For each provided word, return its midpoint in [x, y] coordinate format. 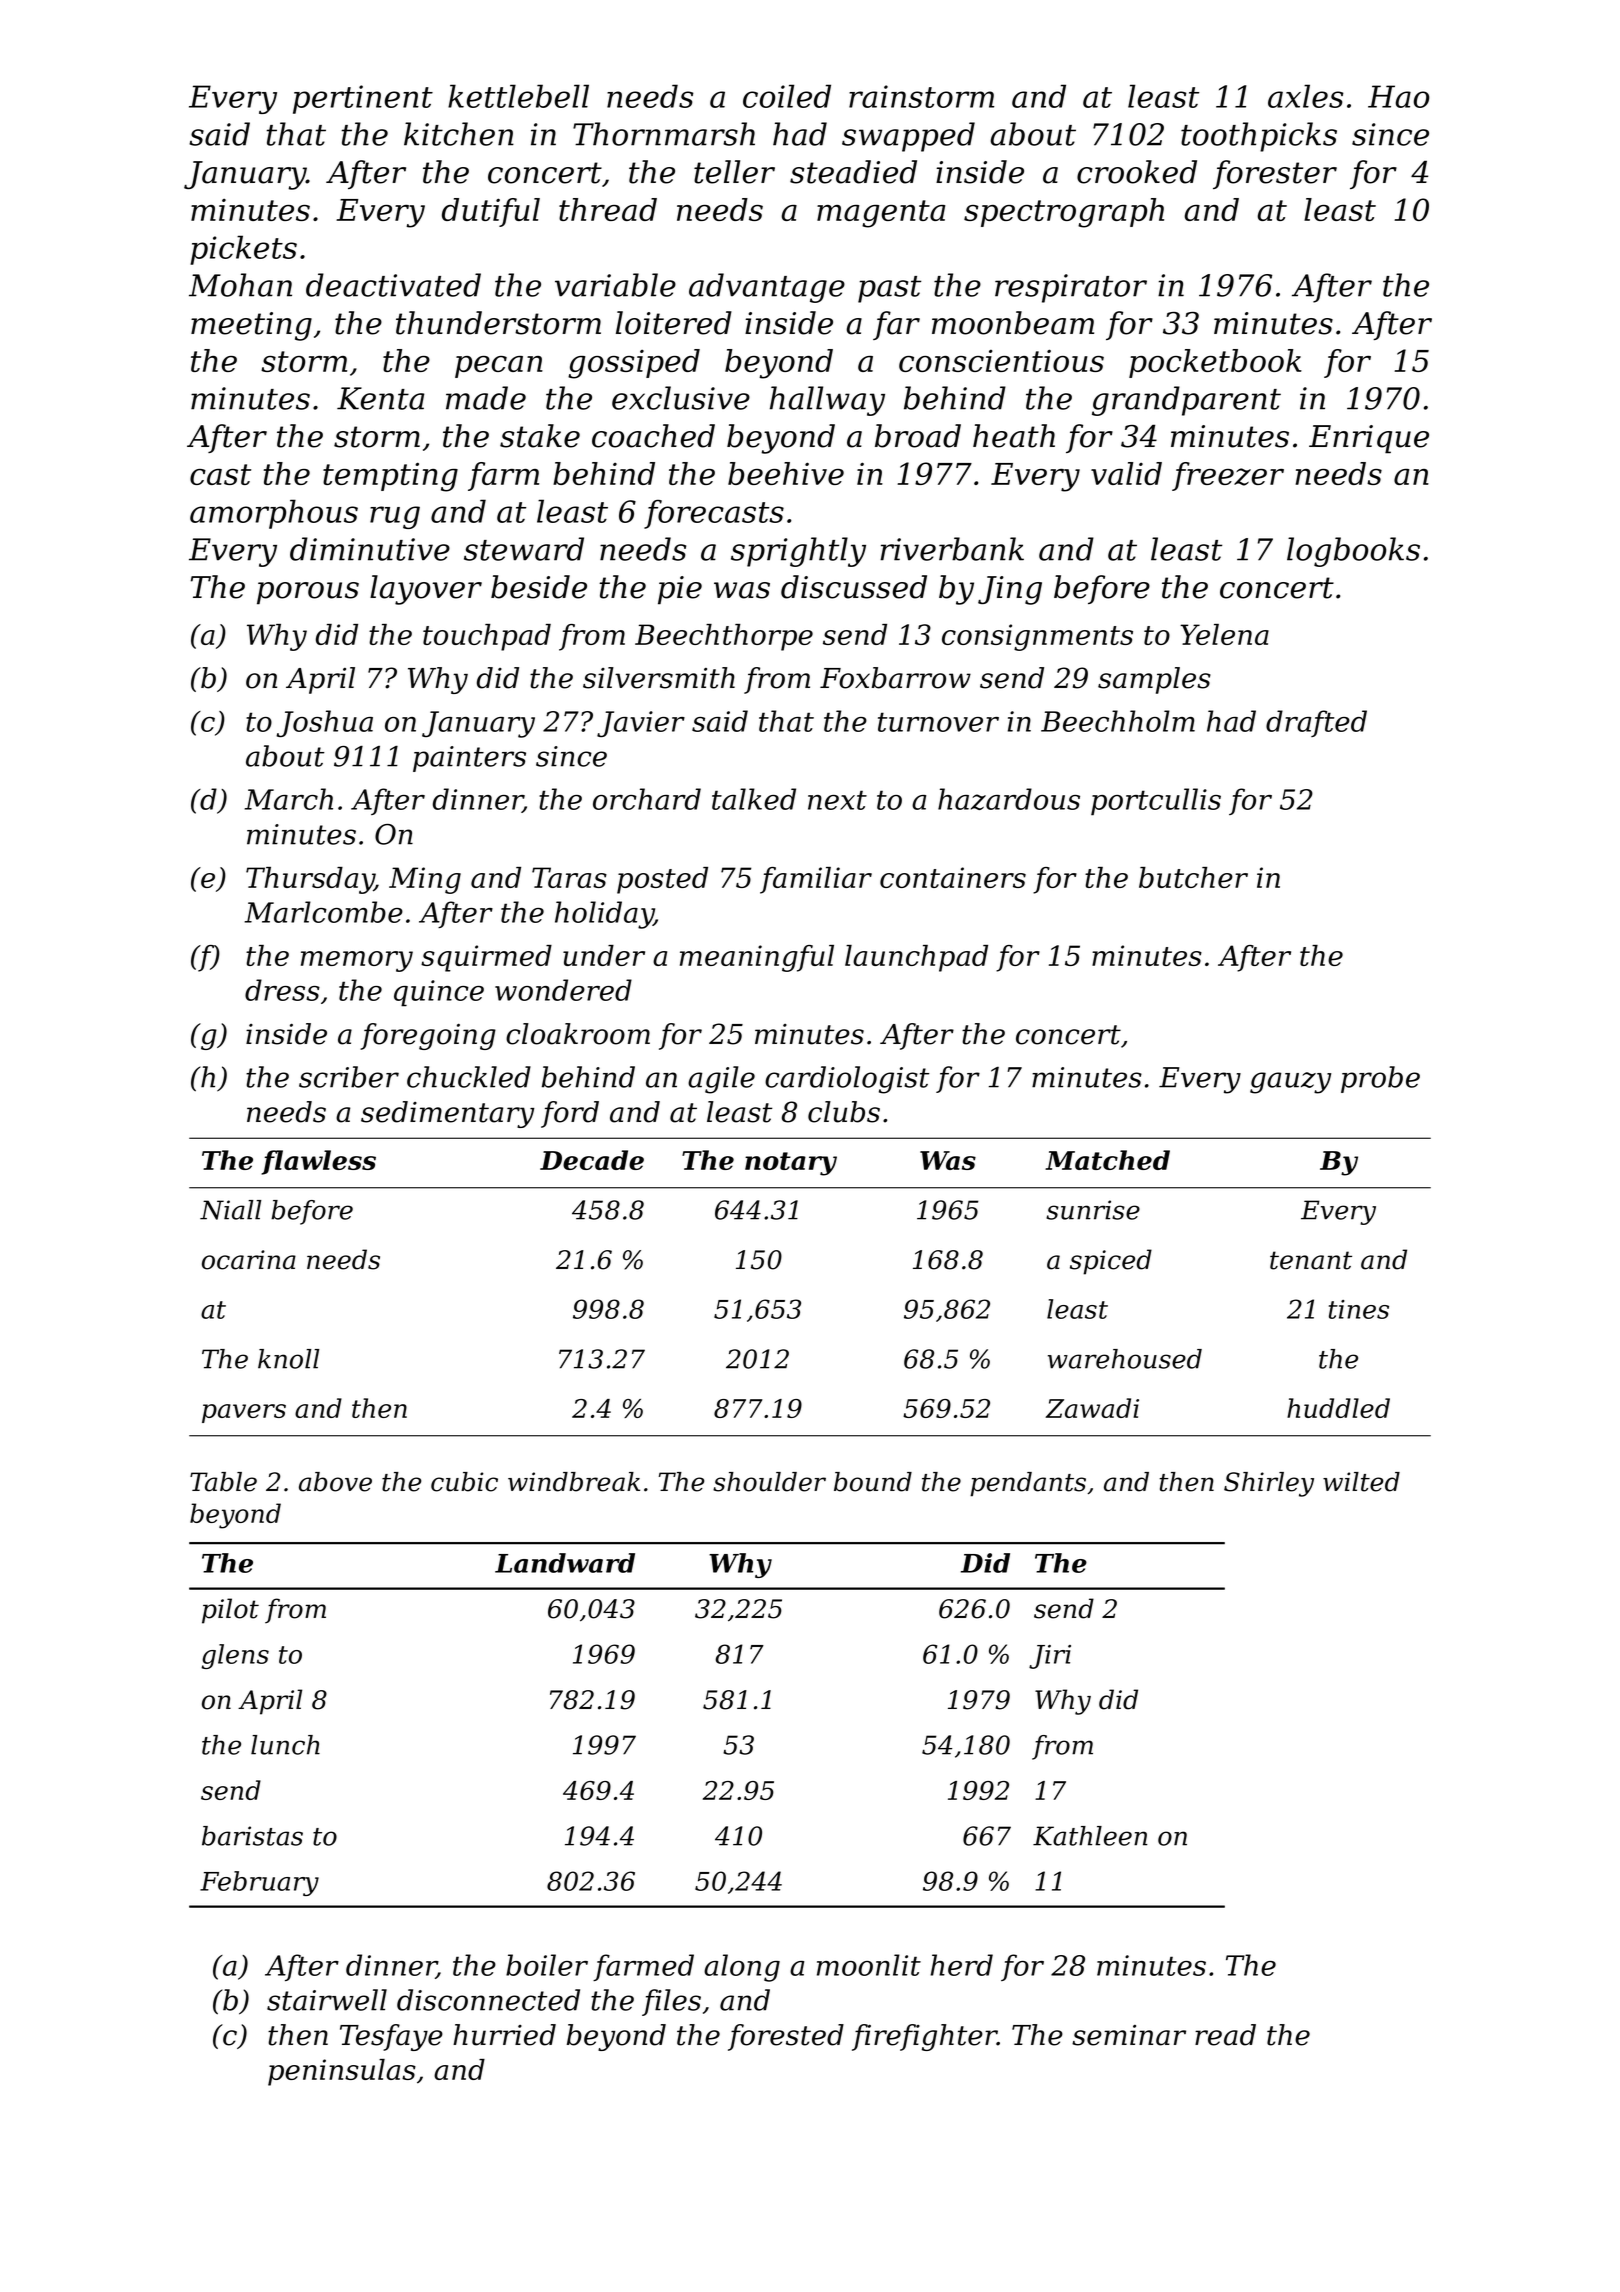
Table [223, 1482]
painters [469, 759]
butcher [1193, 877]
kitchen [459, 134]
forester [1275, 174]
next [837, 800]
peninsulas [342, 2072]
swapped [908, 137]
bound [873, 1482]
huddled [1338, 1408]
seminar [1129, 2035]
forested [786, 2037]
